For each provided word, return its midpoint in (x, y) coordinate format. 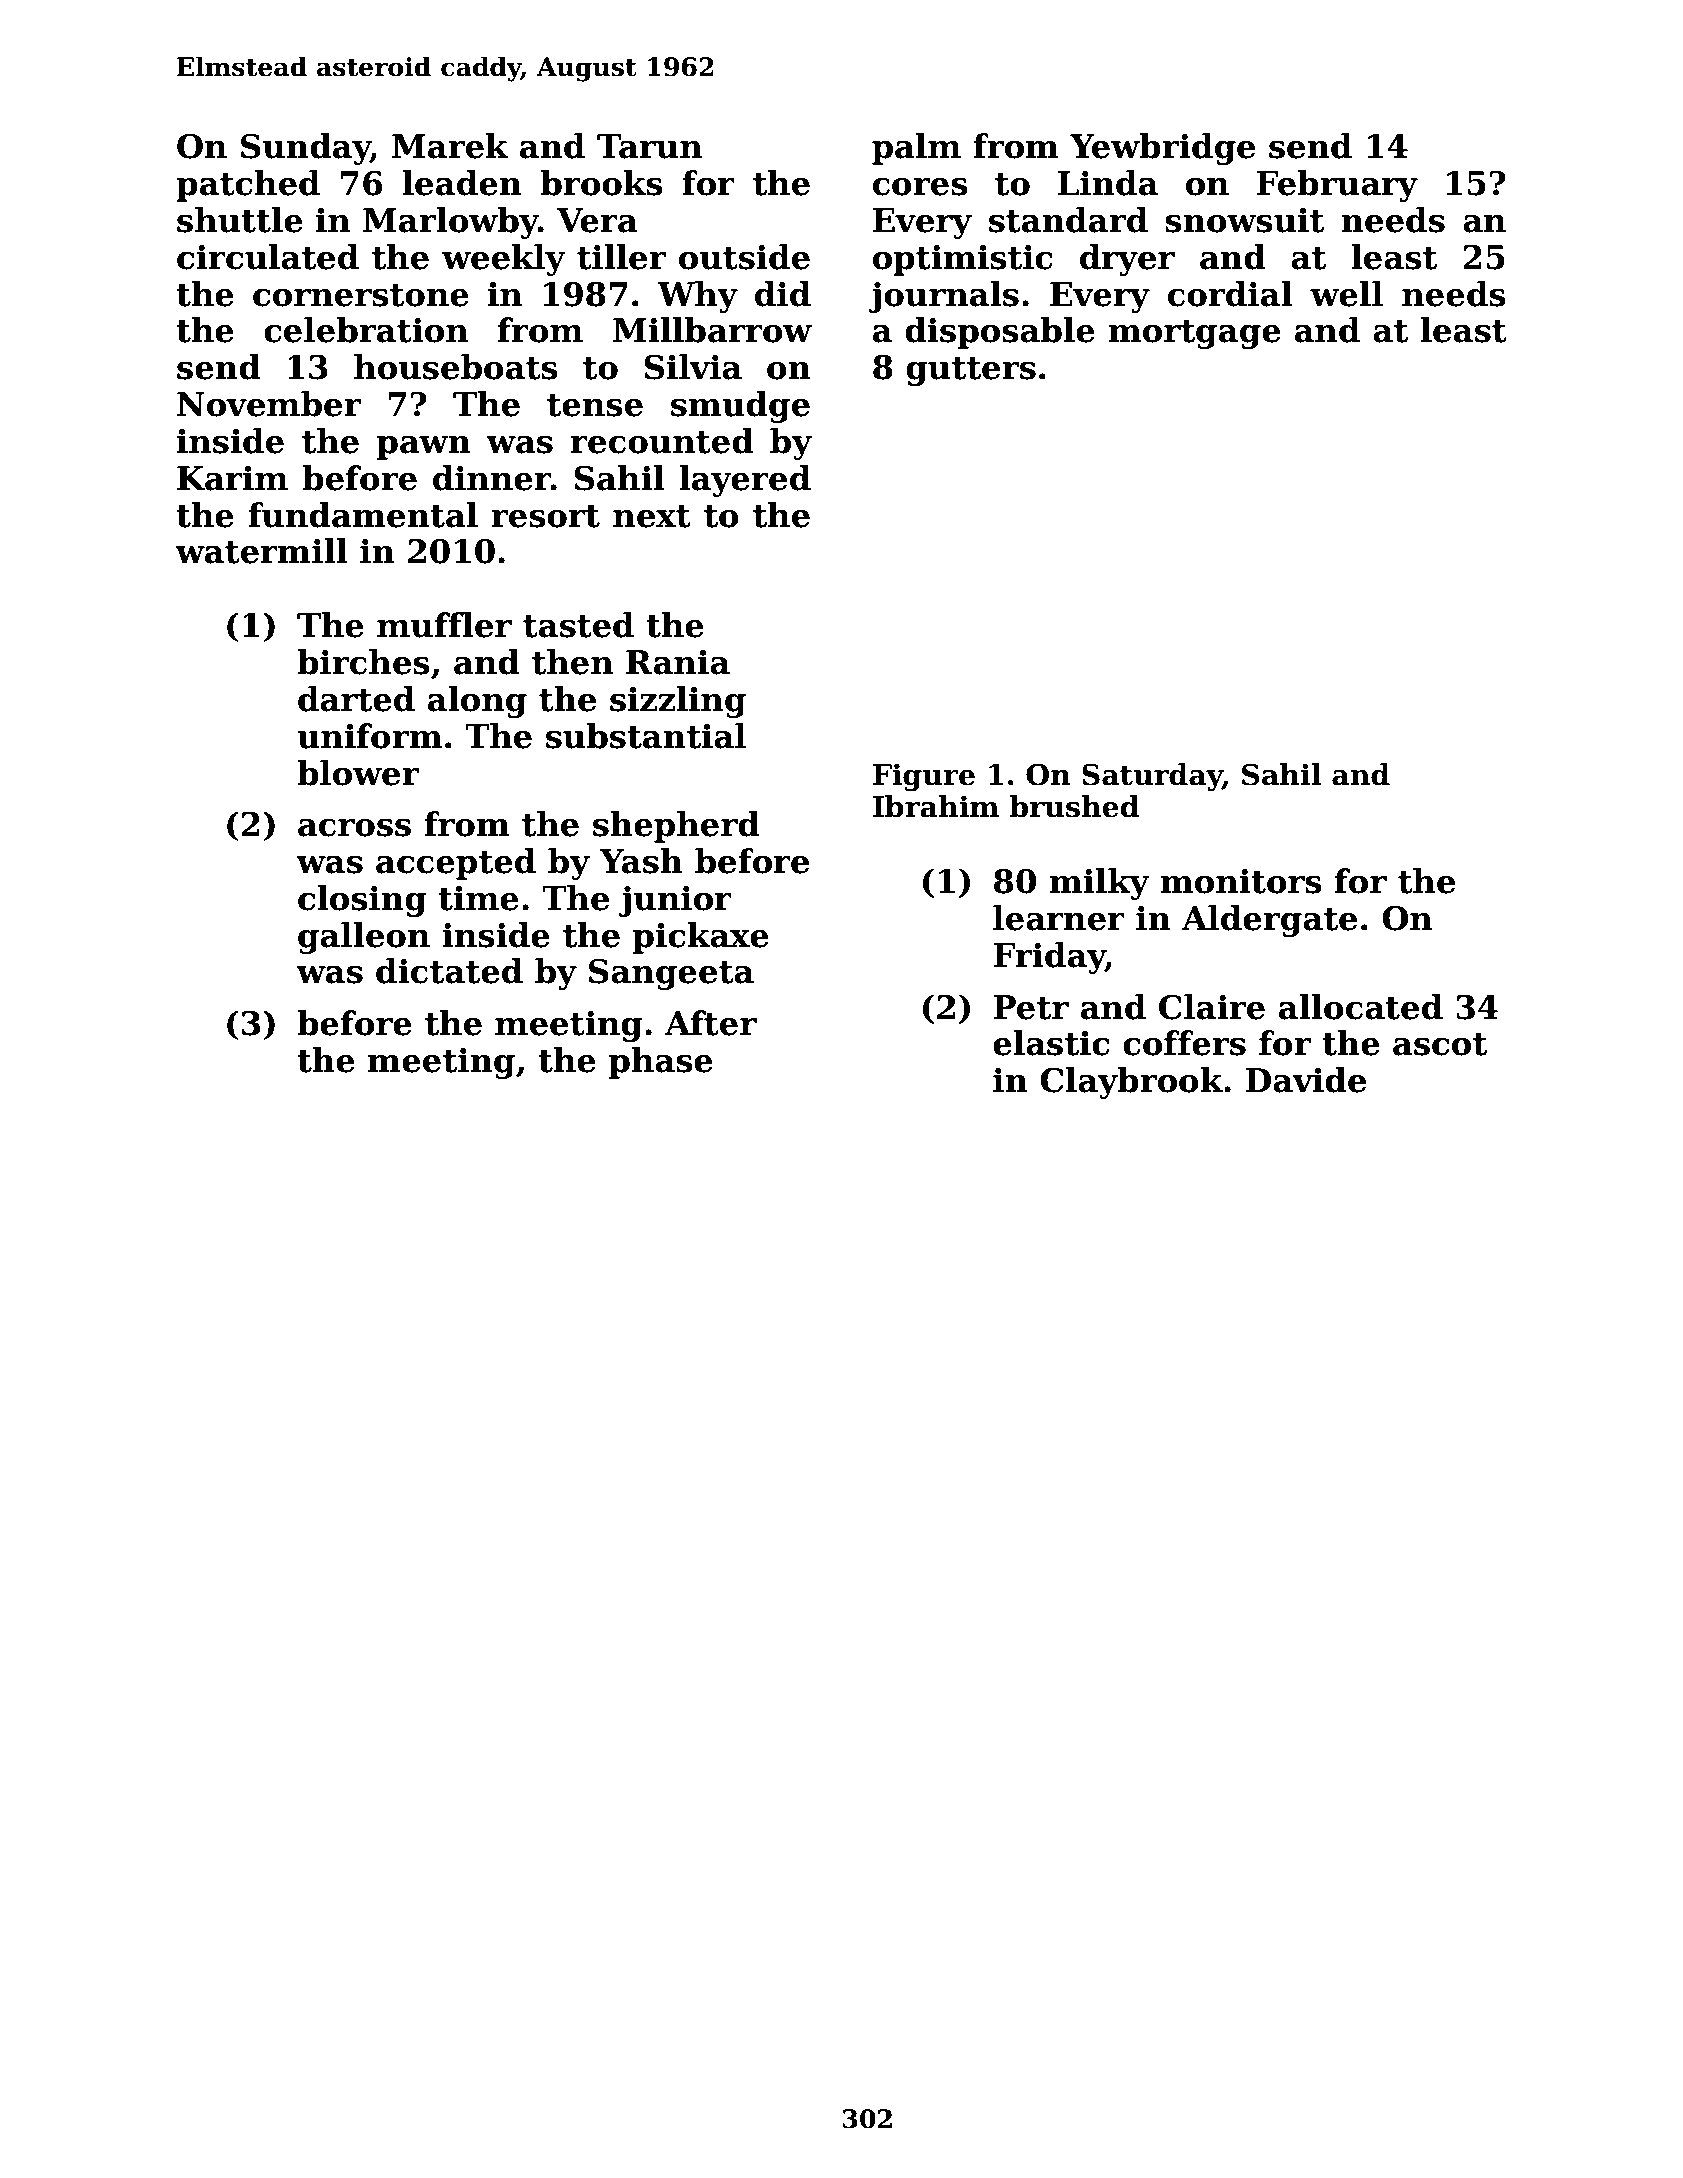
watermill (261, 551)
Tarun (649, 146)
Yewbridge (1162, 149)
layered (745, 481)
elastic (1051, 1043)
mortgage (1194, 334)
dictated (449, 971)
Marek (450, 146)
